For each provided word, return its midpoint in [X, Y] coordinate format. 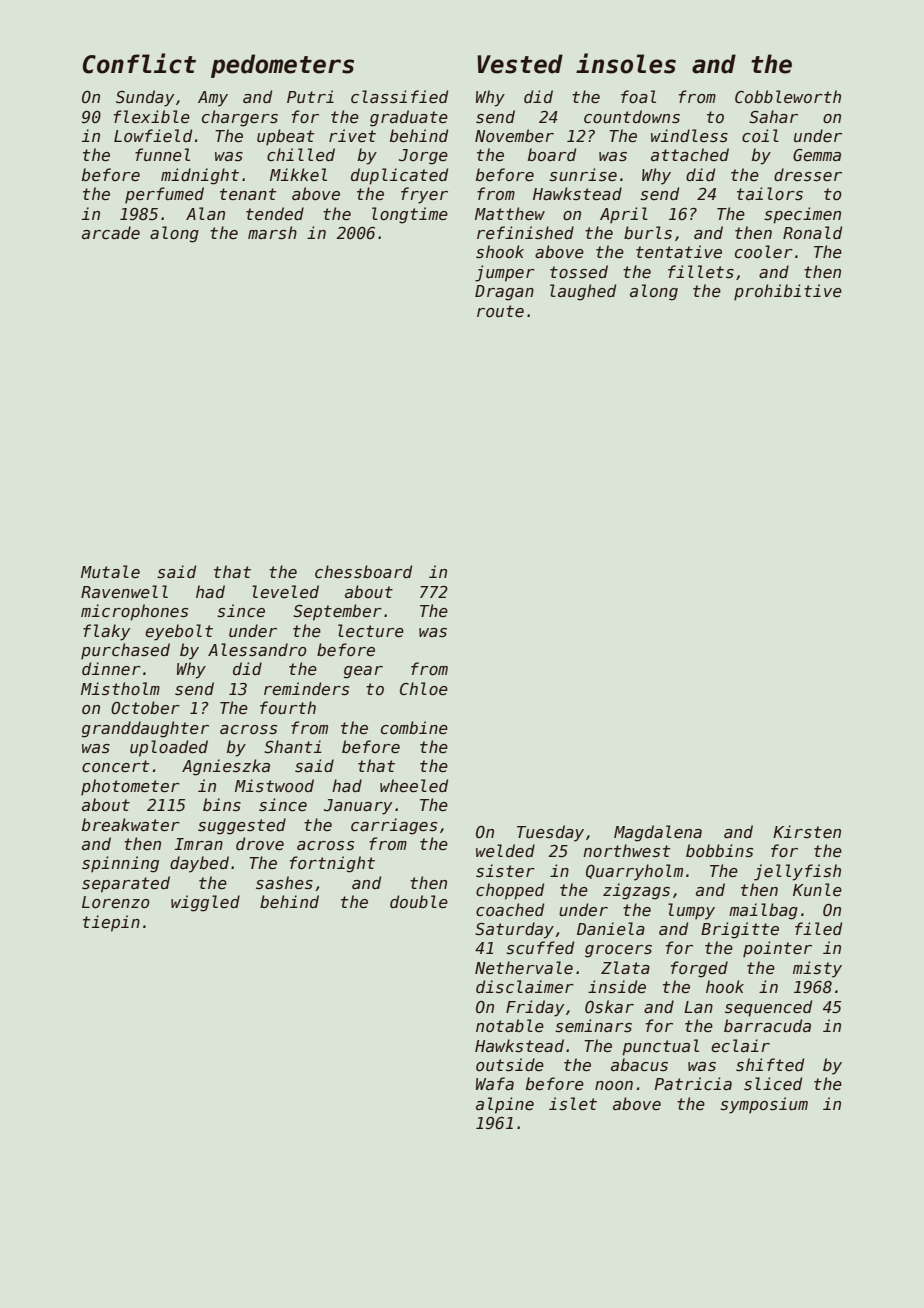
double [419, 902]
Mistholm [120, 689]
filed [818, 928]
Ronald [812, 232]
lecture [371, 631]
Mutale [110, 571]
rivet [352, 136]
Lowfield [153, 135]
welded [505, 851]
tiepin [111, 923]
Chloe [424, 689]
